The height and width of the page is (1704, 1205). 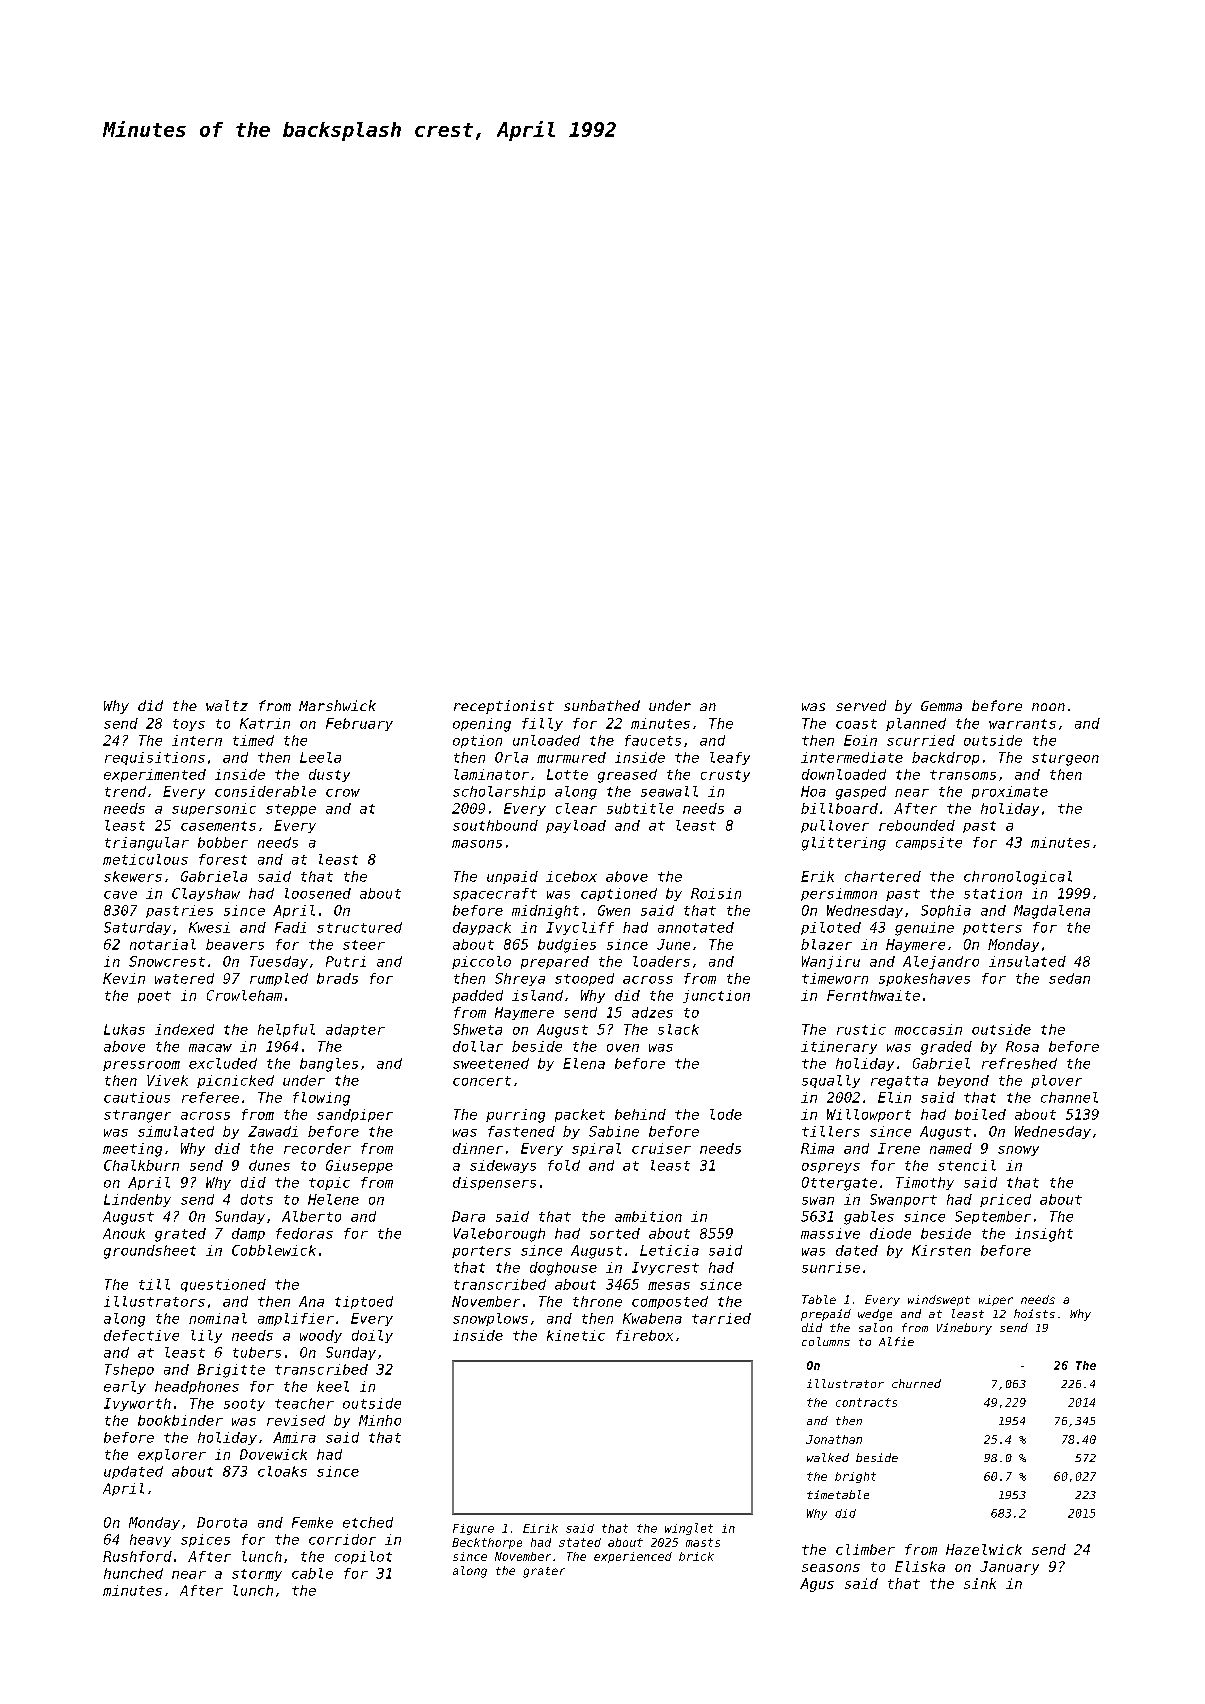 What do you see at coordinates (875, 1315) in the page?
I see `wedge` at bounding box center [875, 1315].
